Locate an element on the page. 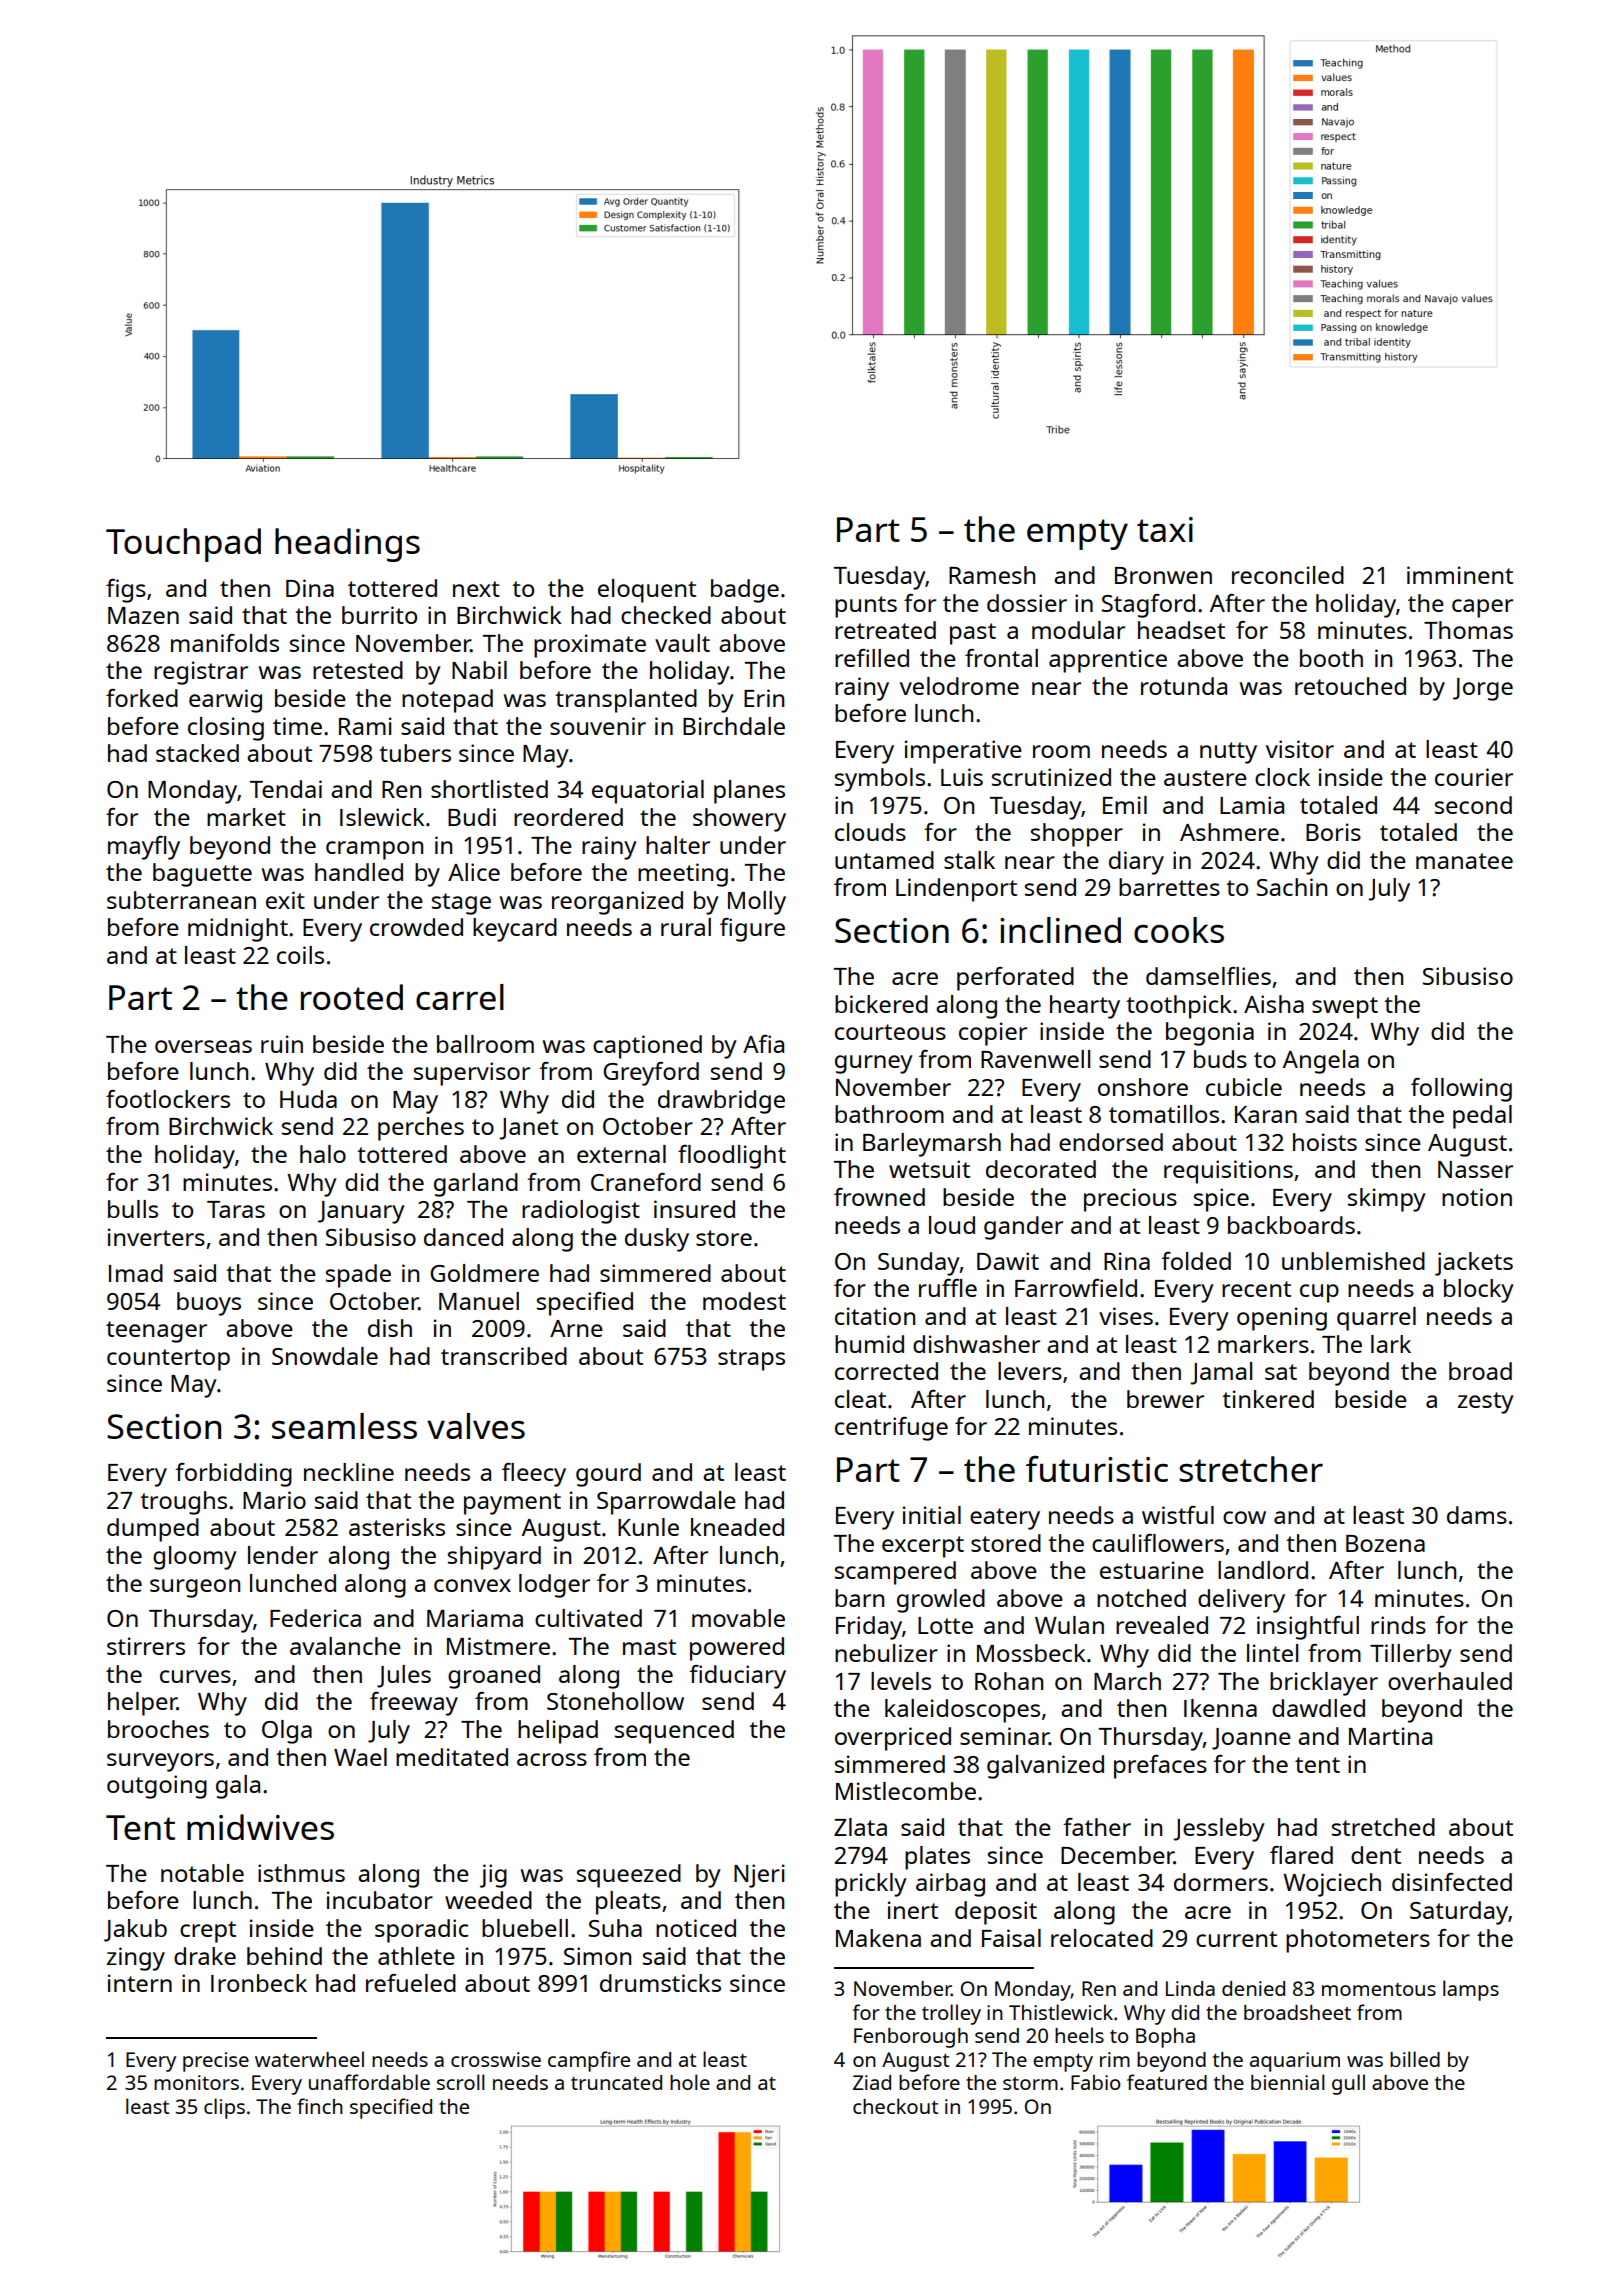  reconciled is located at coordinates (1288, 575).
